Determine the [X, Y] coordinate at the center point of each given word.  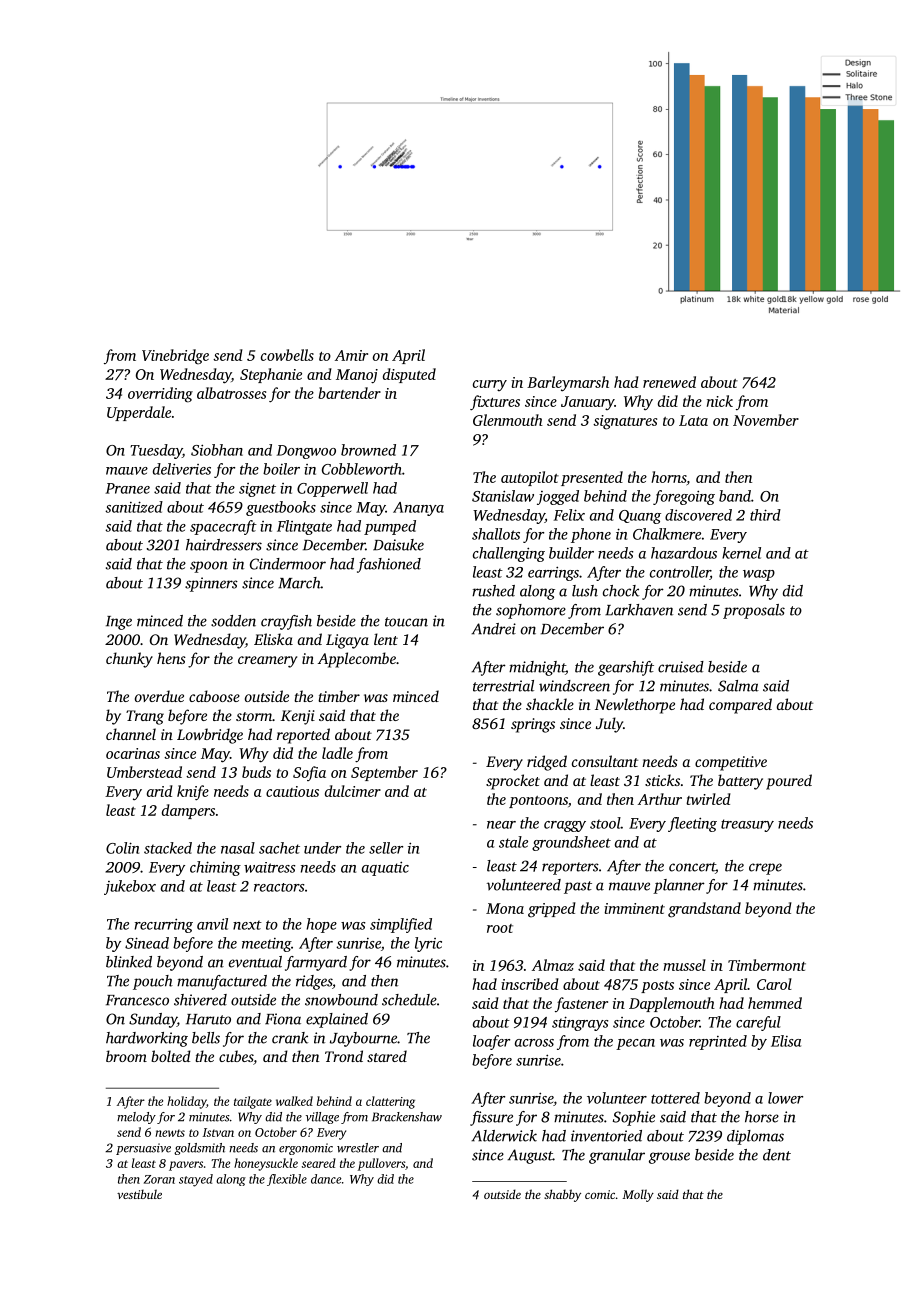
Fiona [283, 1019]
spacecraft [223, 527]
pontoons [538, 802]
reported [303, 736]
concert [692, 868]
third [765, 515]
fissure [491, 1118]
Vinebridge [175, 357]
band [735, 496]
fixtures [495, 403]
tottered [675, 1098]
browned [368, 450]
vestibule [139, 1194]
